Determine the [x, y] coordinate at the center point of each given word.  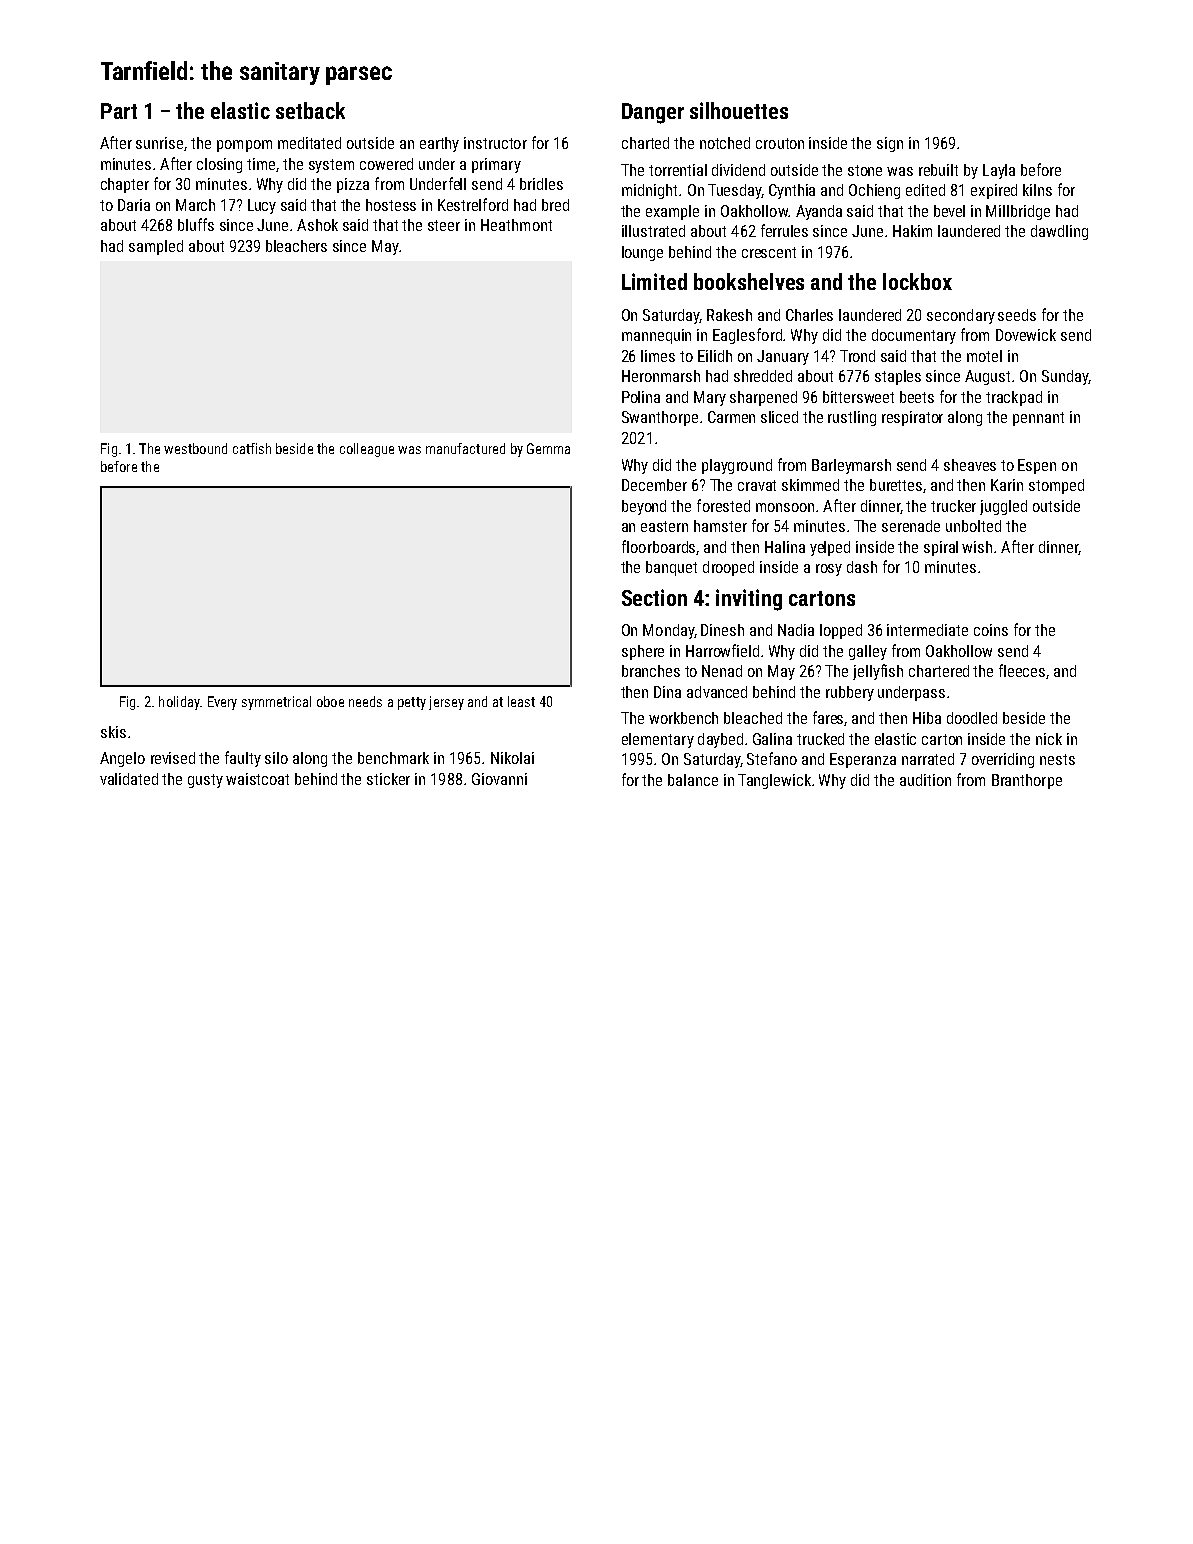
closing [219, 165]
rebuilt [938, 170]
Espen [1037, 466]
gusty [205, 781]
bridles [541, 184]
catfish [252, 448]
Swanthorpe [660, 418]
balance [693, 780]
